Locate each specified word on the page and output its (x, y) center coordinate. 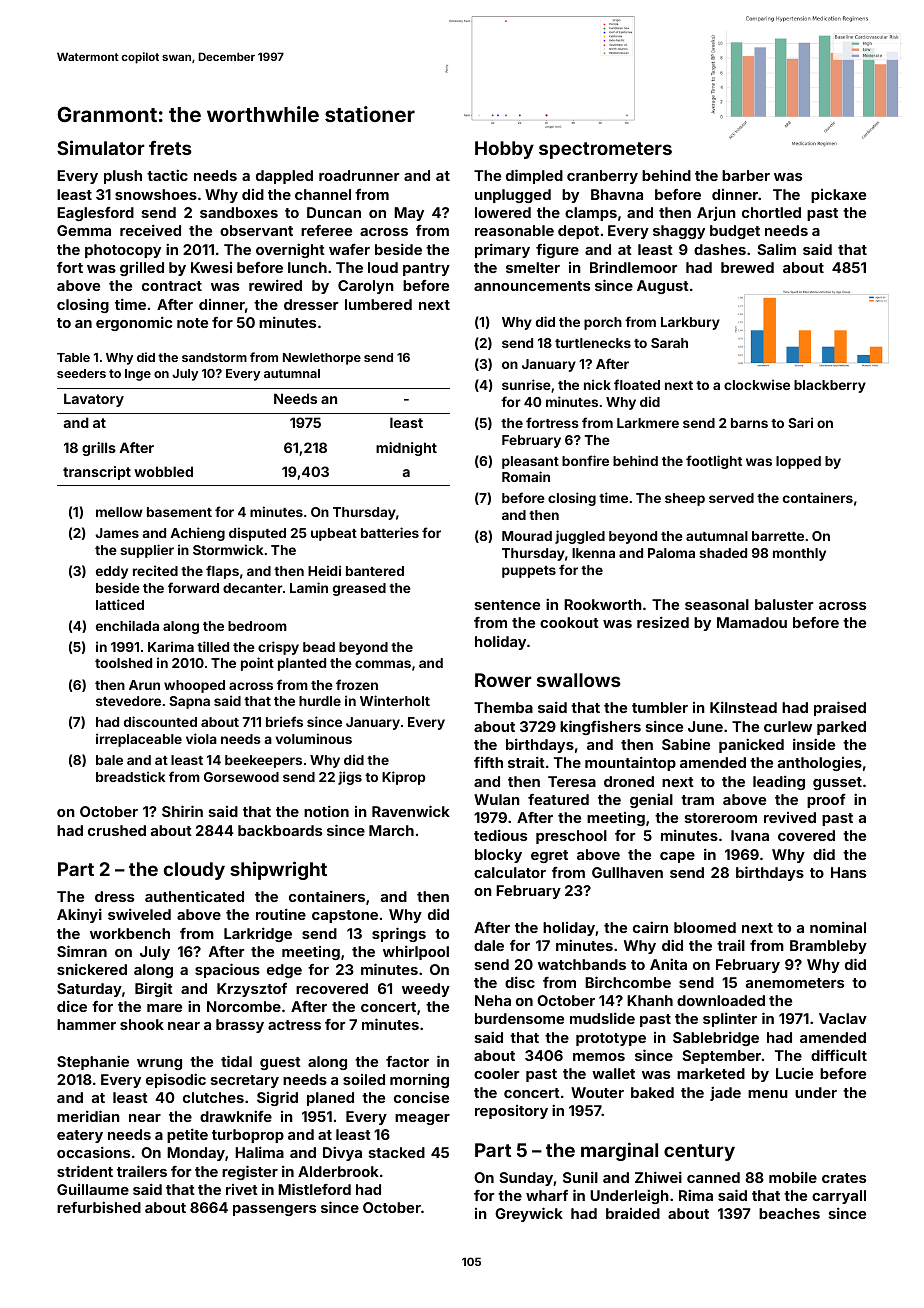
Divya (342, 1153)
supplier (147, 551)
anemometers (795, 983)
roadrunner (359, 175)
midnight (406, 449)
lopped (798, 462)
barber (746, 175)
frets (170, 147)
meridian (88, 1116)
